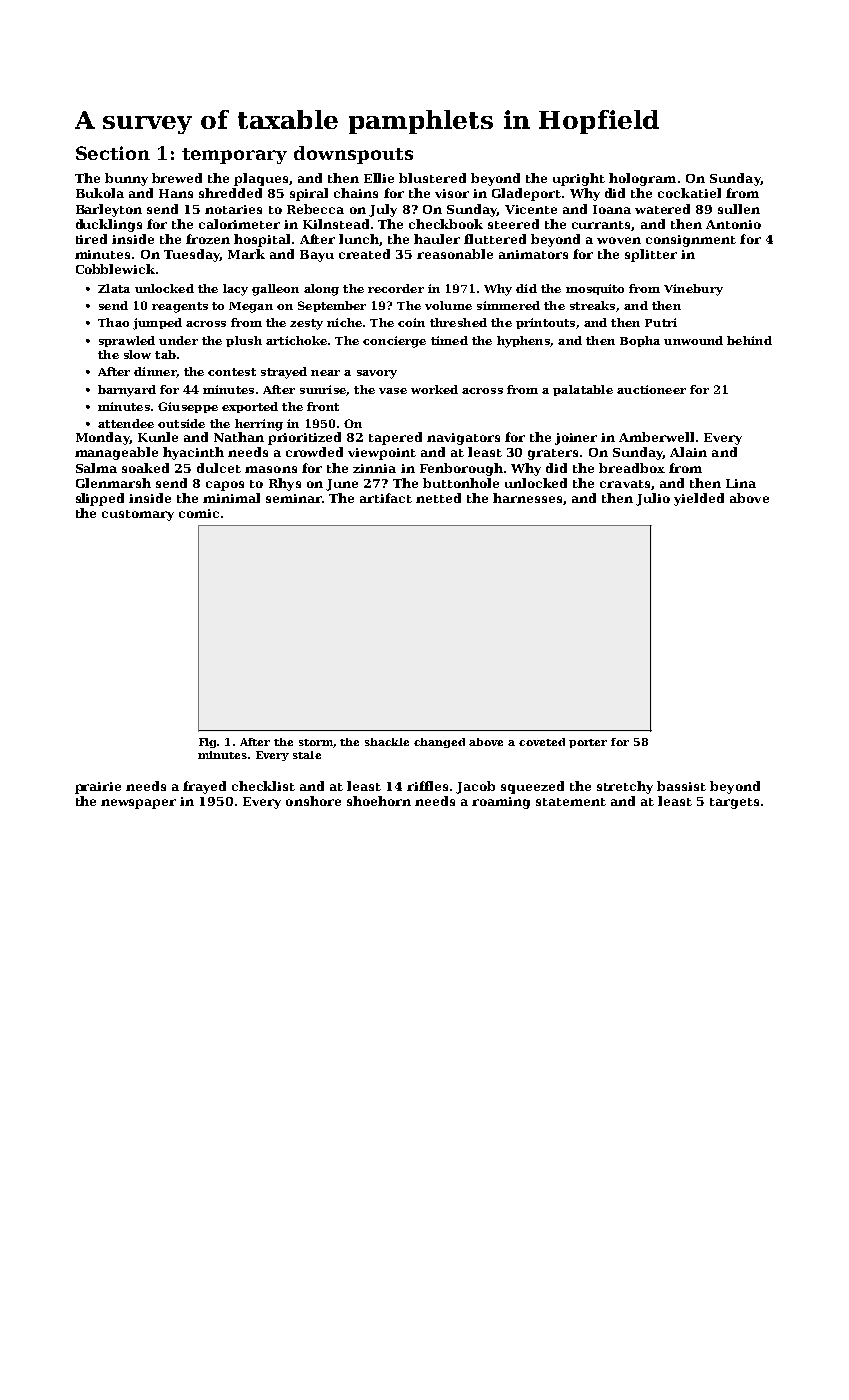  What do you see at coordinates (98, 788) in the screenshot?
I see `prairie` at bounding box center [98, 788].
